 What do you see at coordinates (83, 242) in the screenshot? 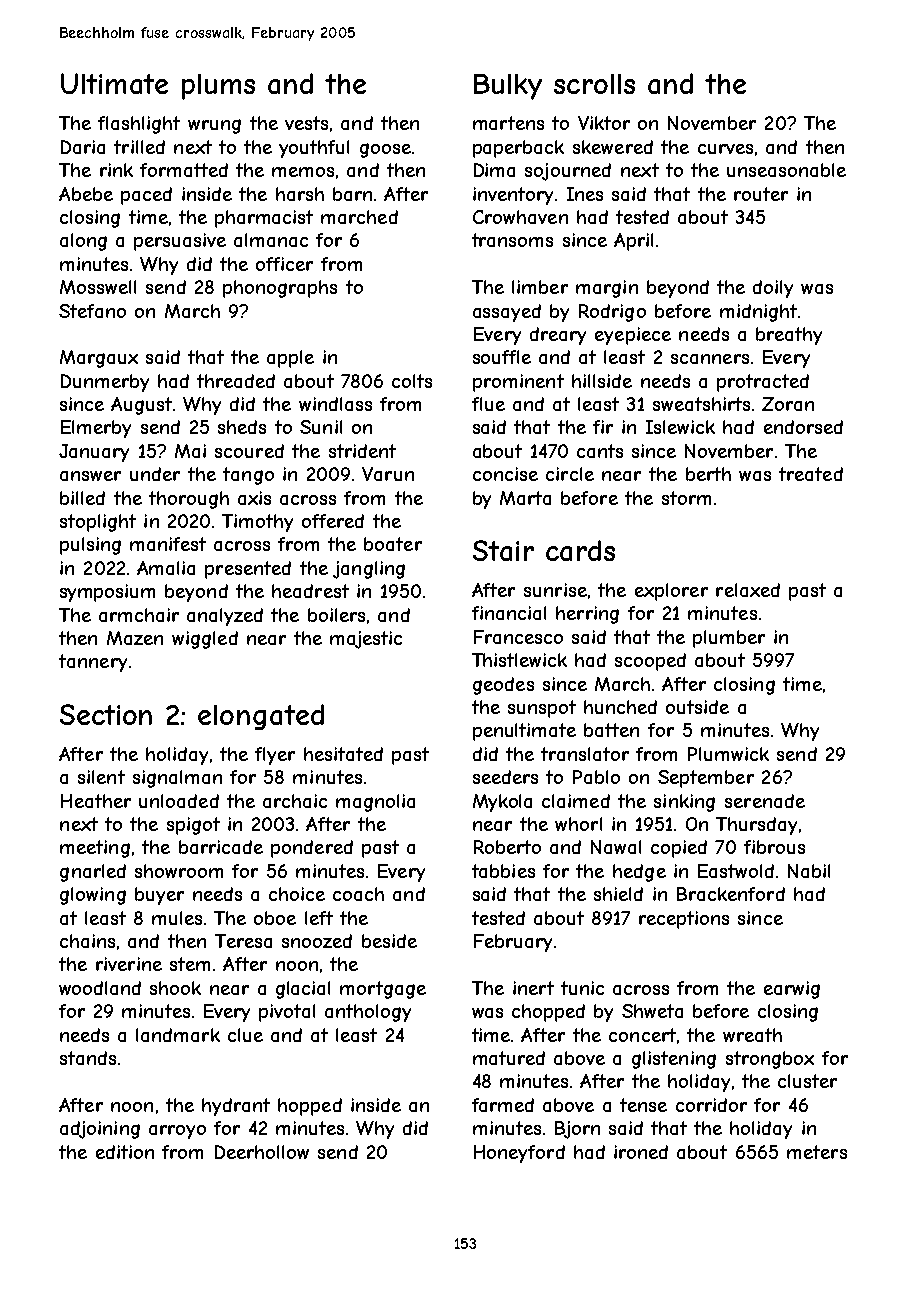
I see `along` at bounding box center [83, 242].
